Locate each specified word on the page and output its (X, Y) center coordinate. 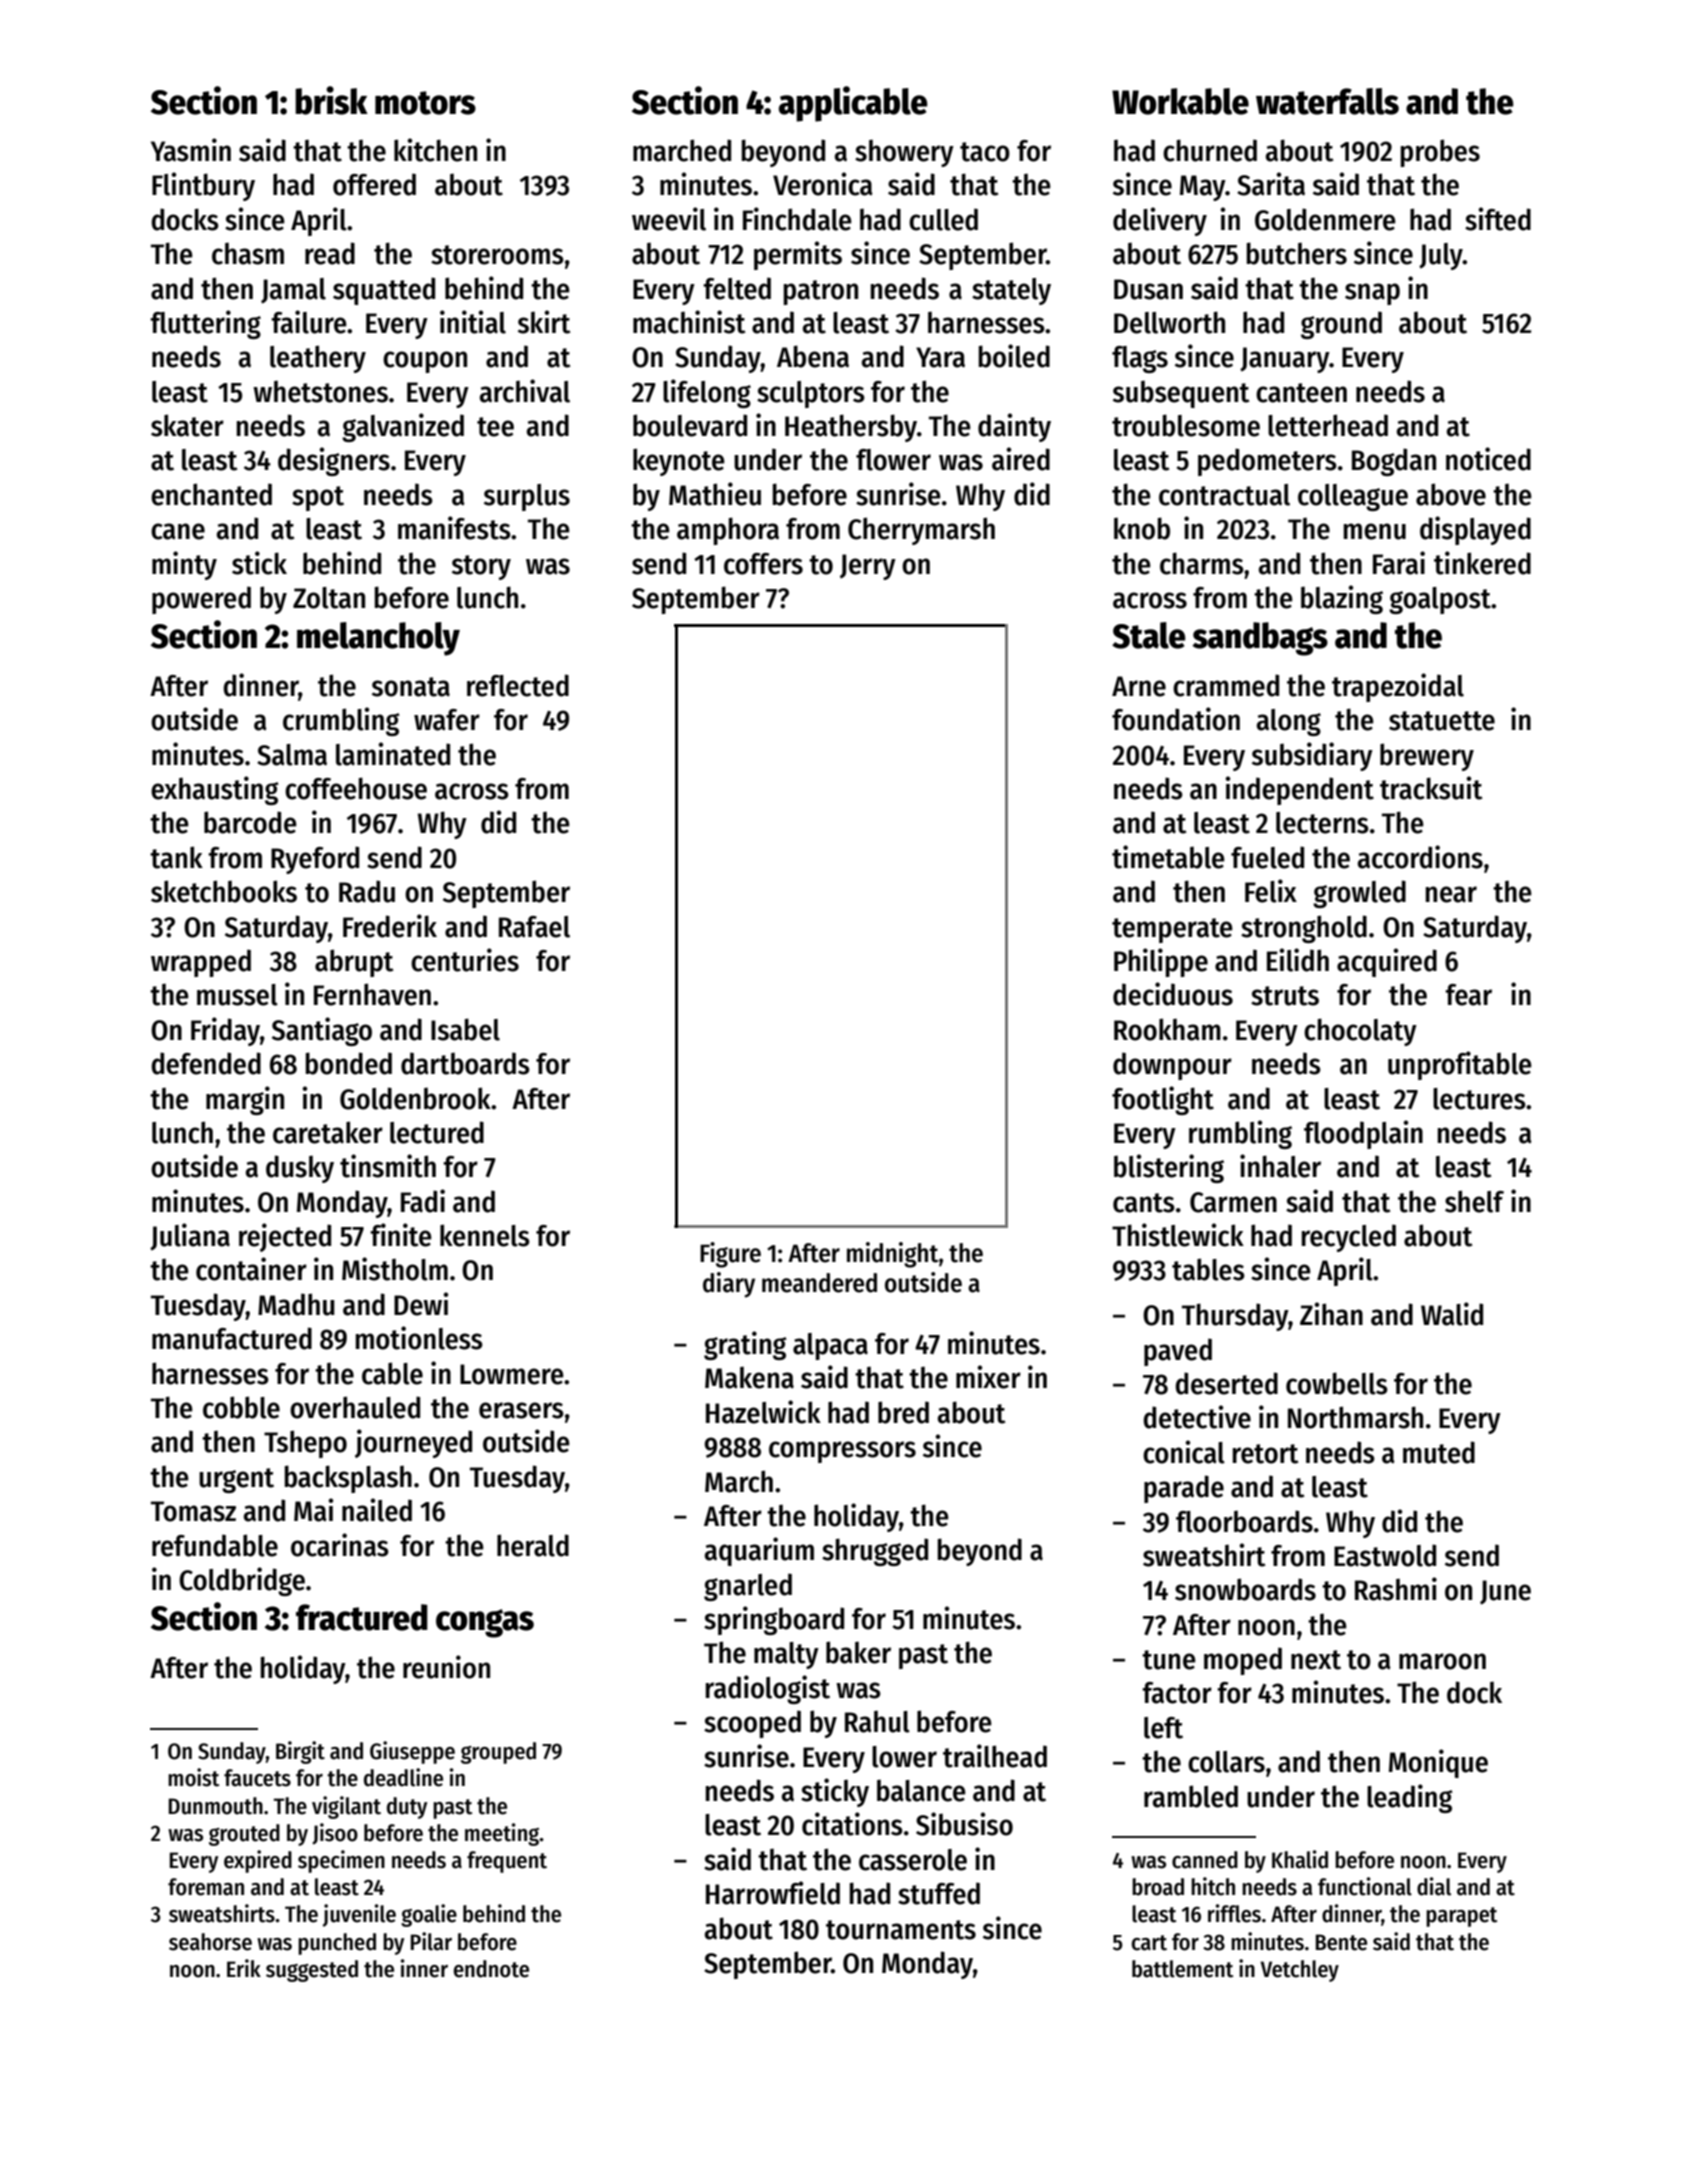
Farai (1399, 563)
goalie (429, 1915)
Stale (1149, 635)
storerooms (497, 255)
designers (334, 461)
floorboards (1244, 1521)
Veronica (823, 184)
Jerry (868, 567)
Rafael (534, 927)
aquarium (759, 1551)
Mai (313, 1510)
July (1441, 256)
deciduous (1173, 994)
